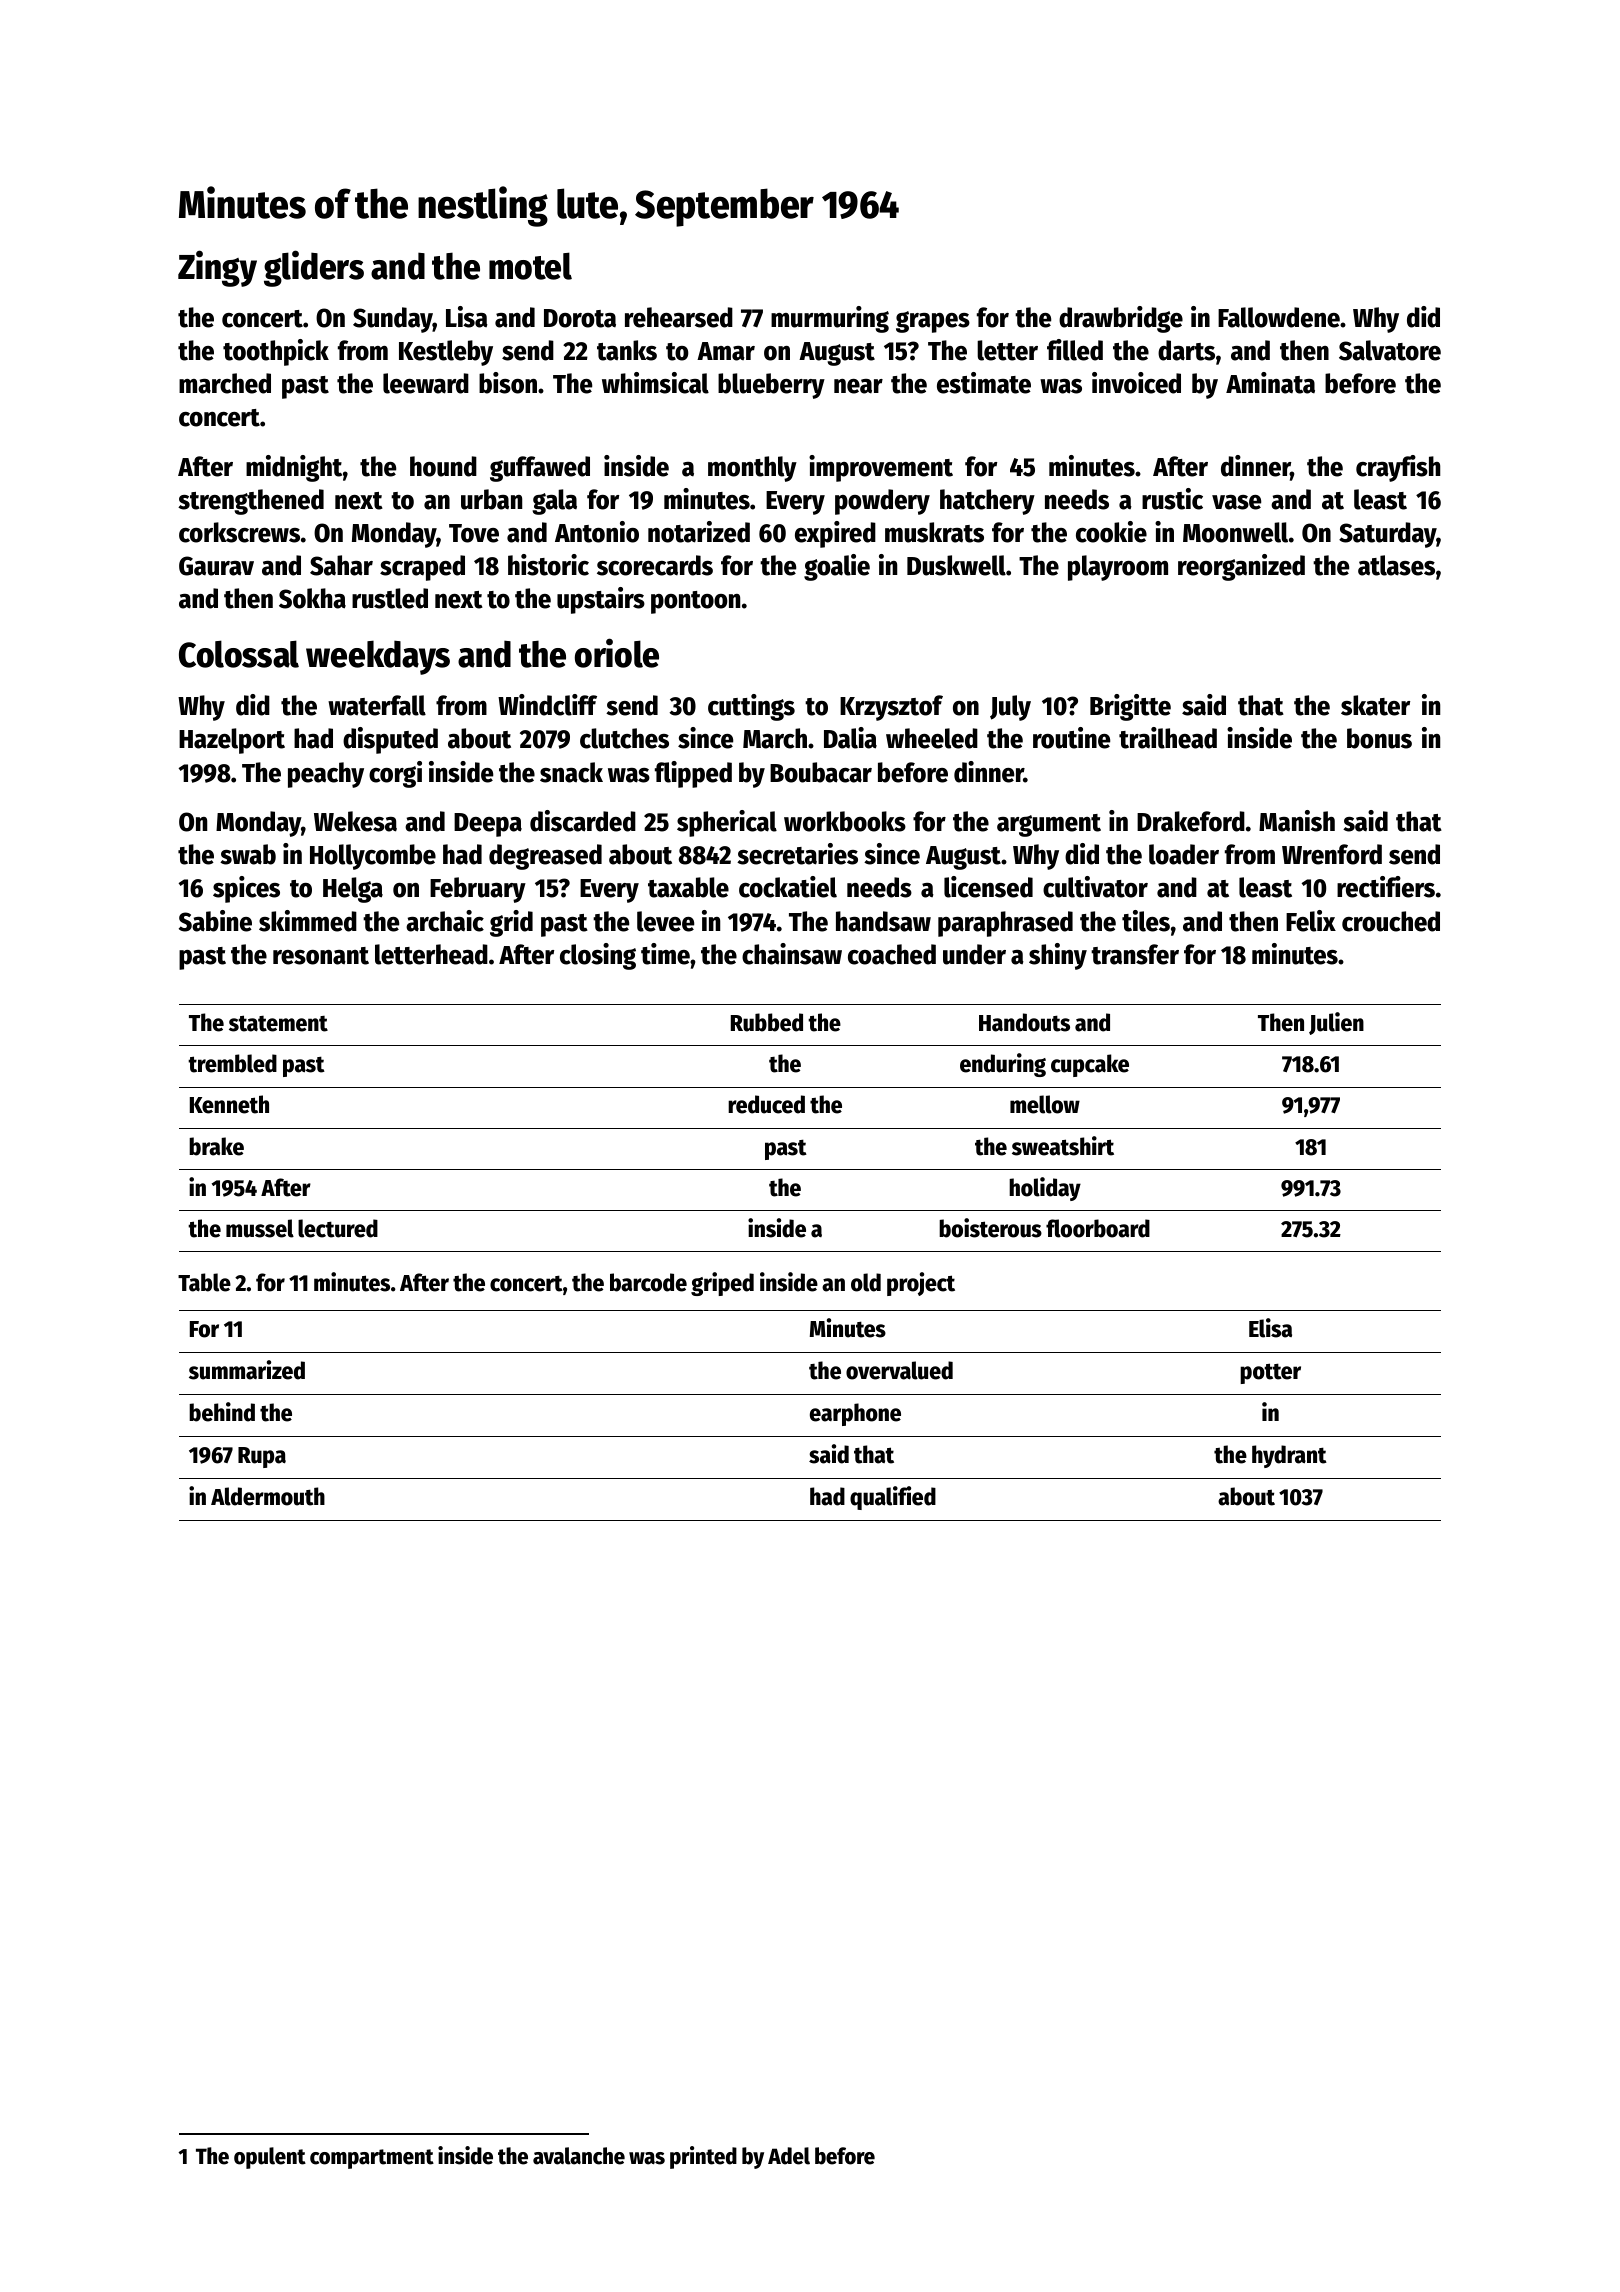  Describe the element at coordinates (378, 657) in the image. I see `weekdays` at that location.
